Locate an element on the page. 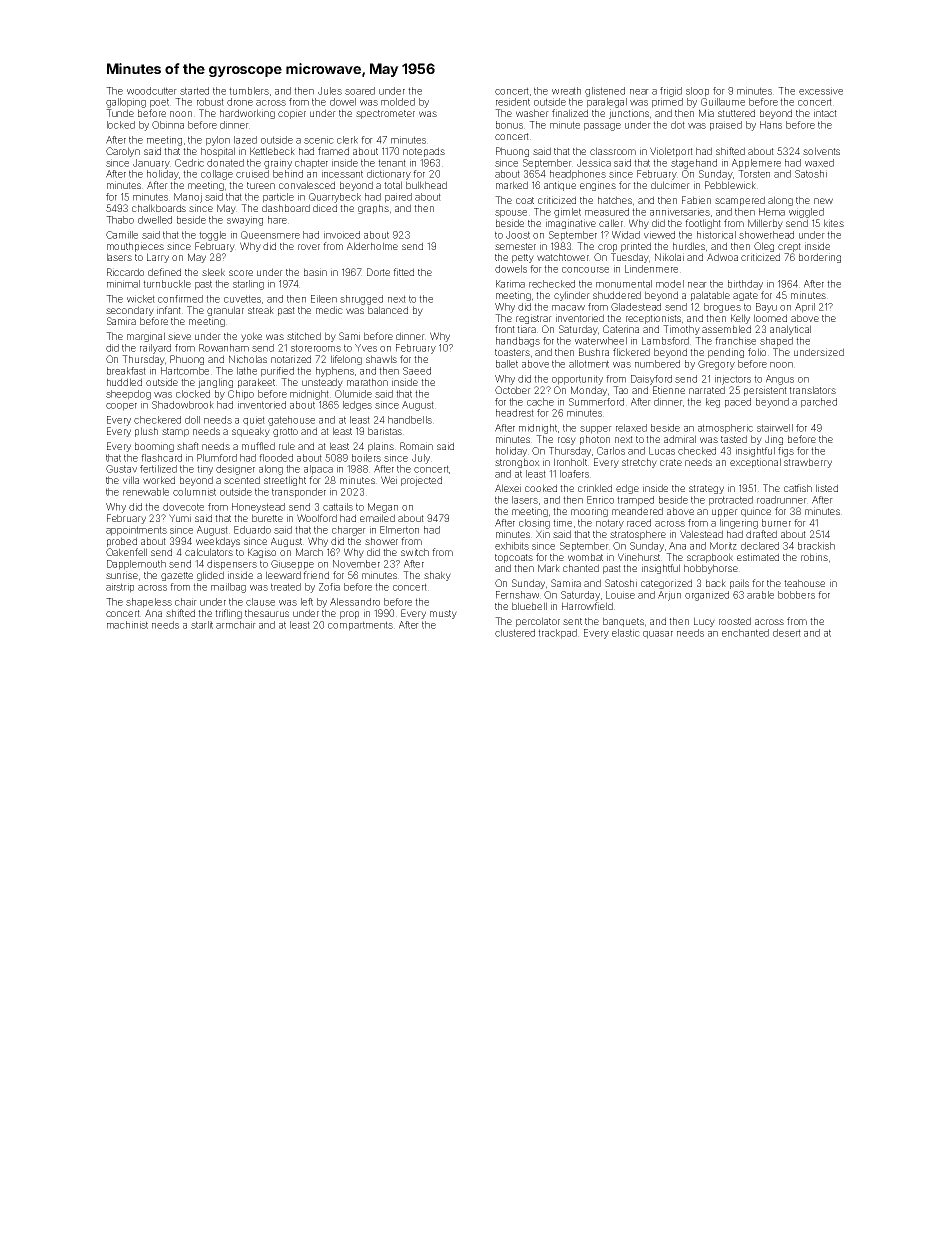 This page has height=1233, width=952. desert is located at coordinates (787, 633).
